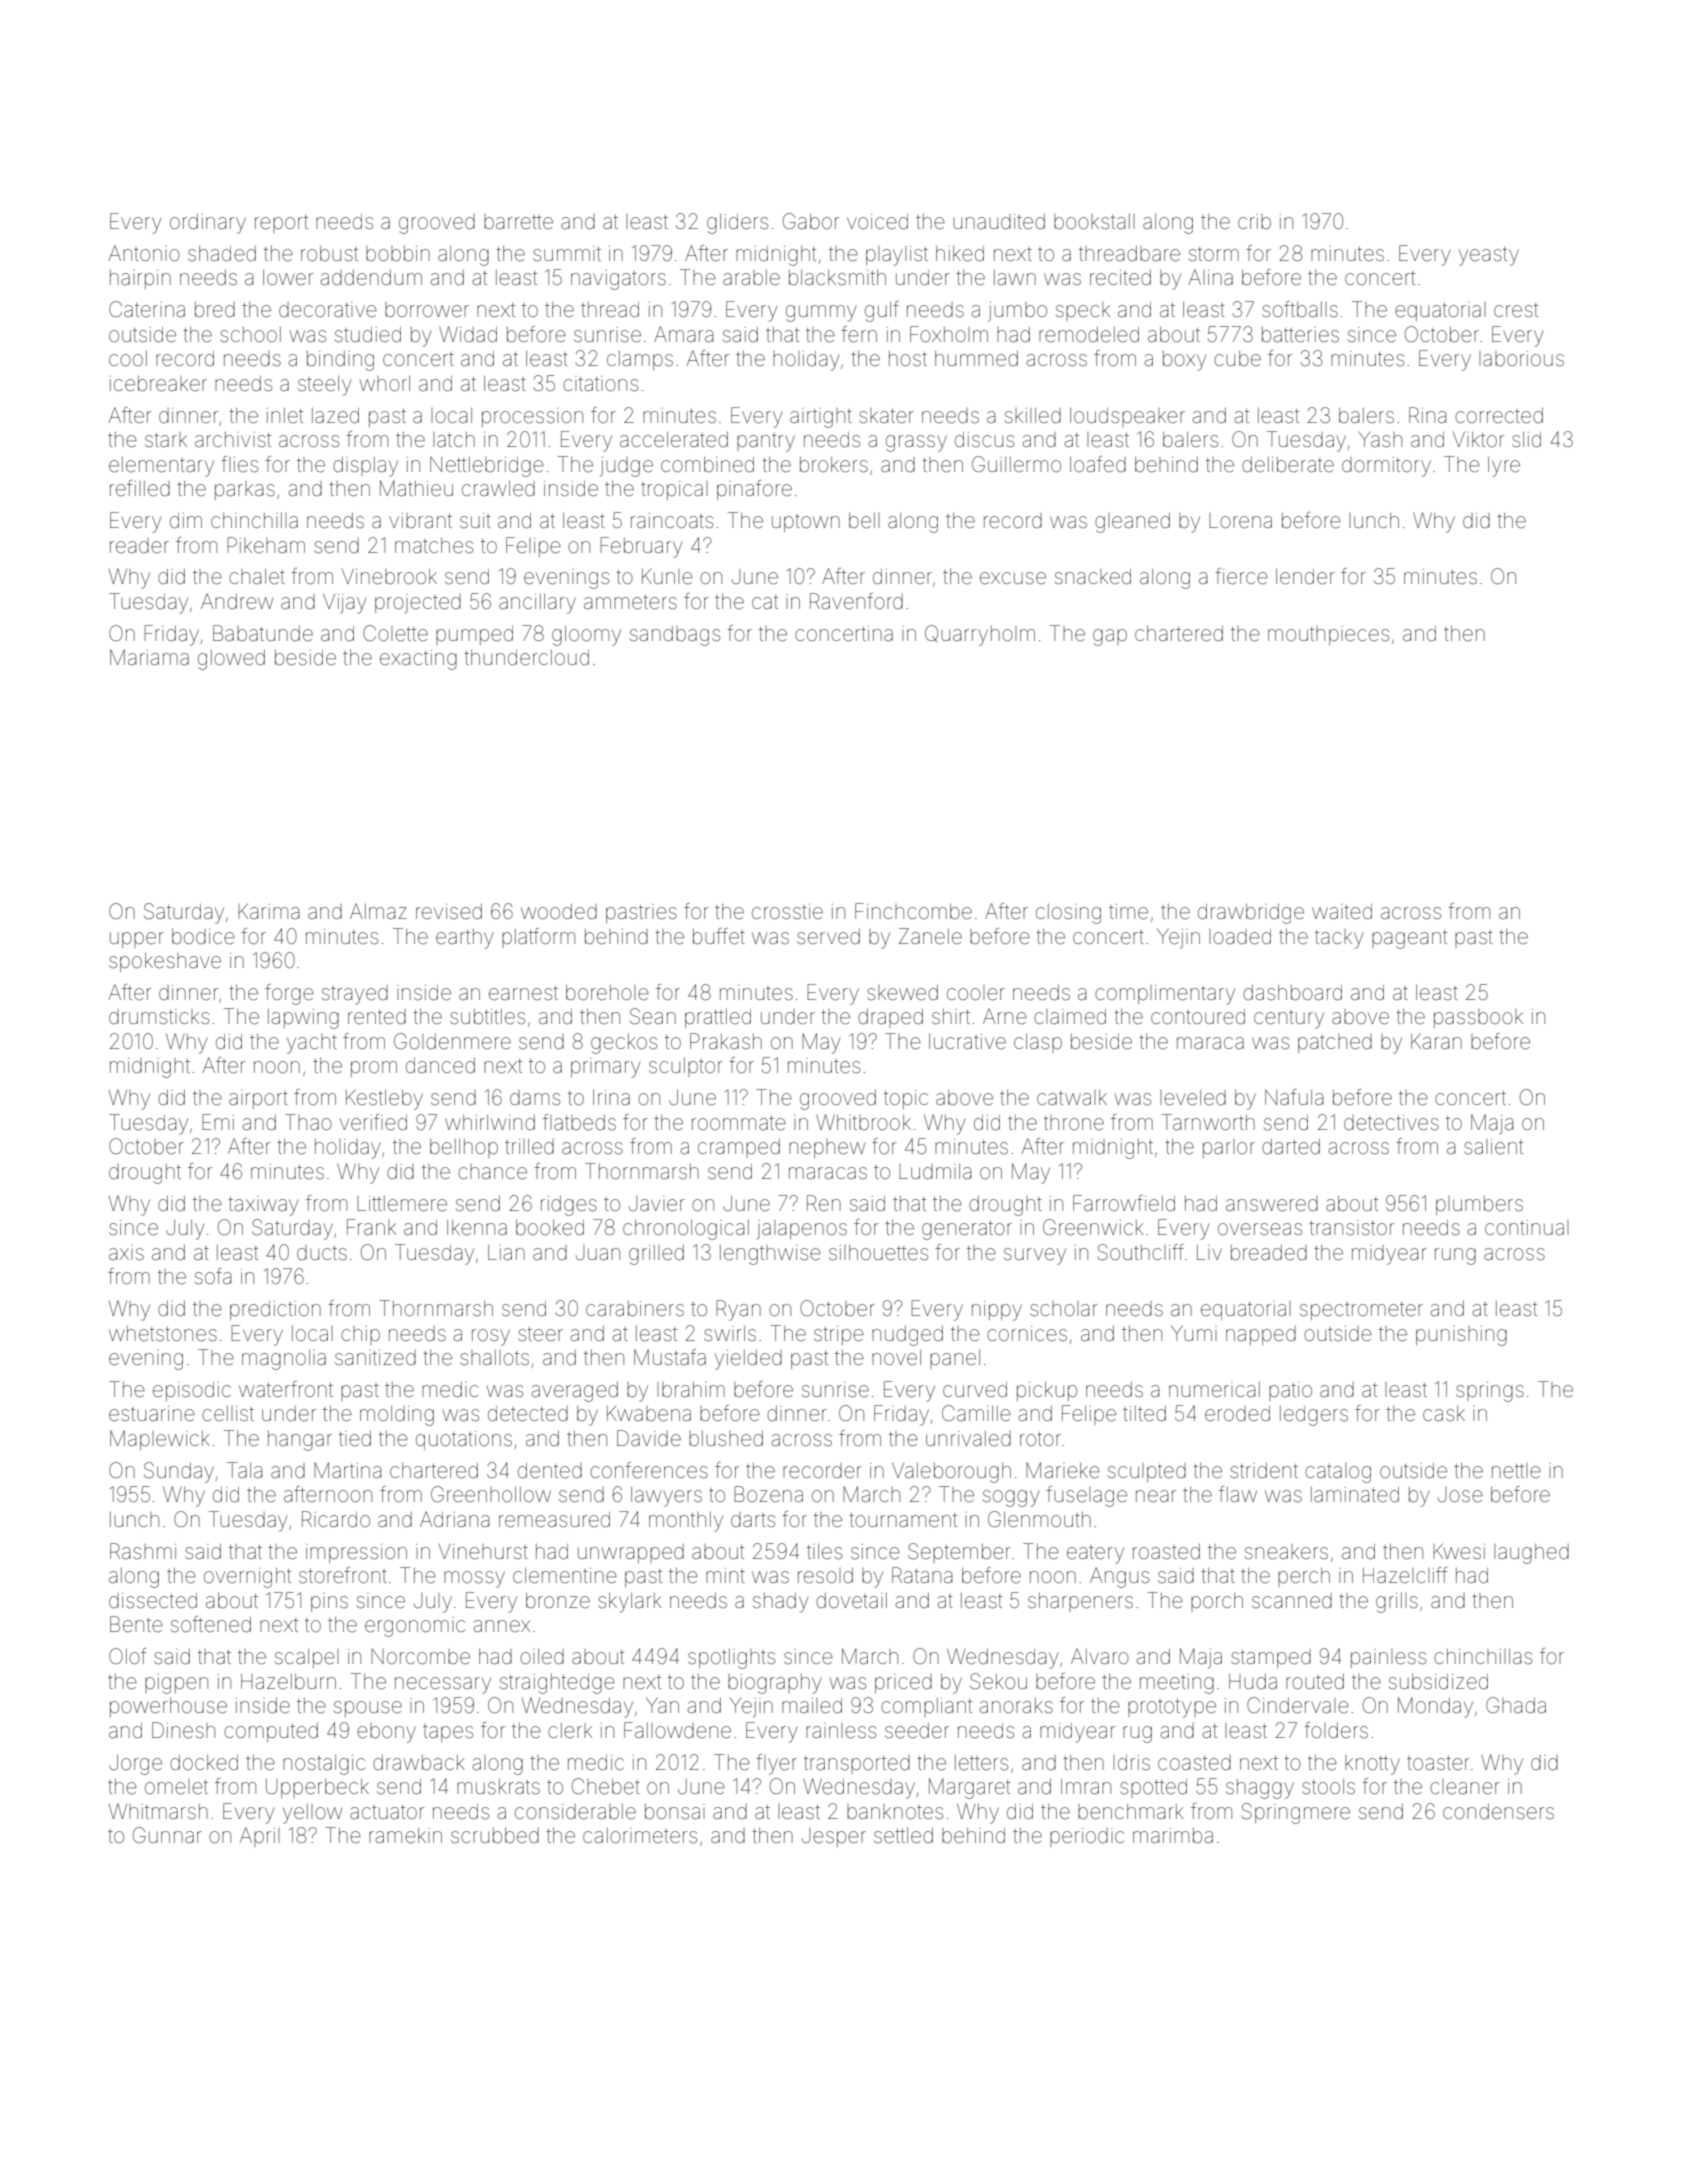 Image resolution: width=1683 pixels, height=2178 pixels. I want to click on ordinary, so click(208, 224).
